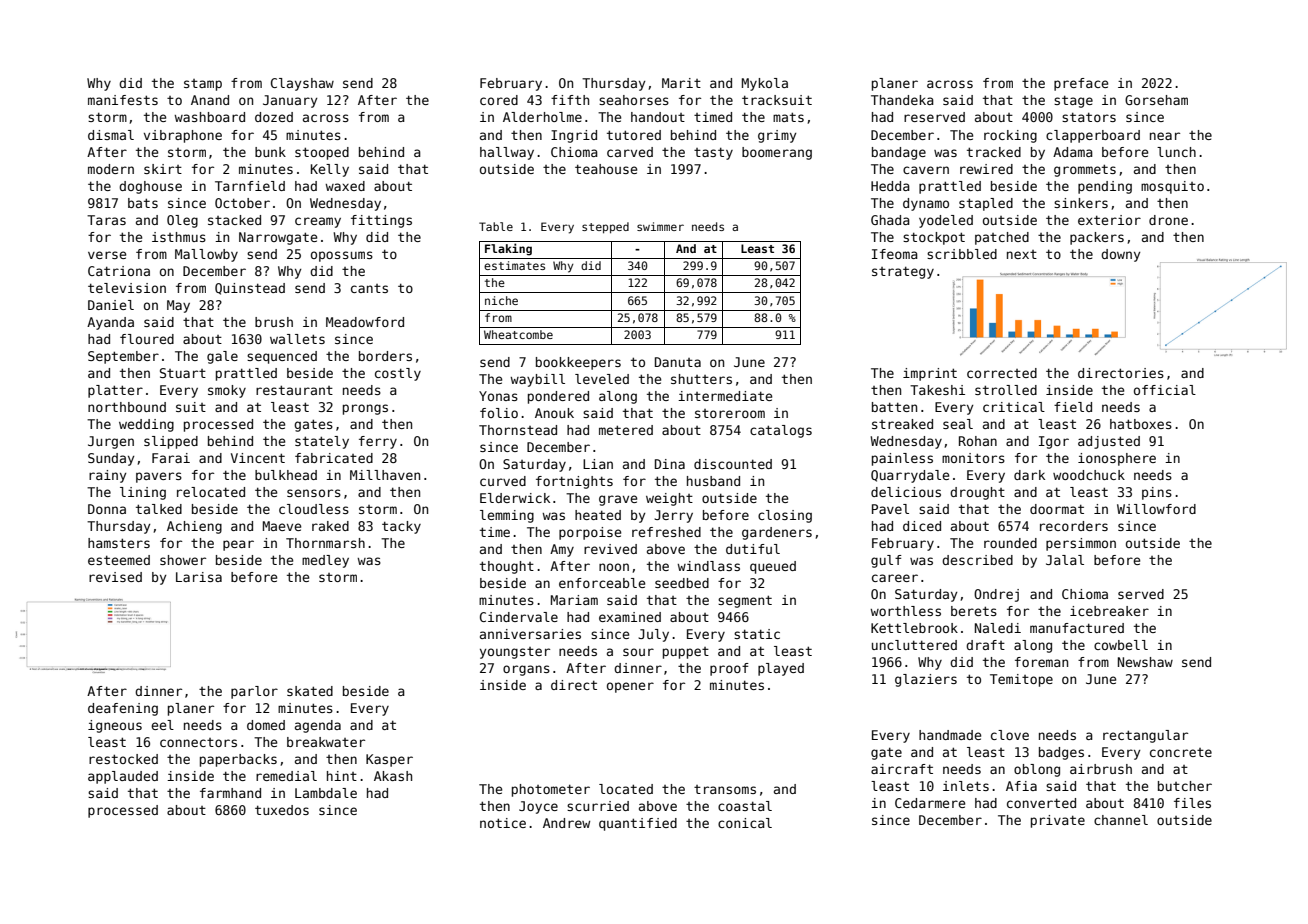 The width and height of the screenshot is (1308, 924). Describe the element at coordinates (274, 117) in the screenshot. I see `dozed` at that location.
